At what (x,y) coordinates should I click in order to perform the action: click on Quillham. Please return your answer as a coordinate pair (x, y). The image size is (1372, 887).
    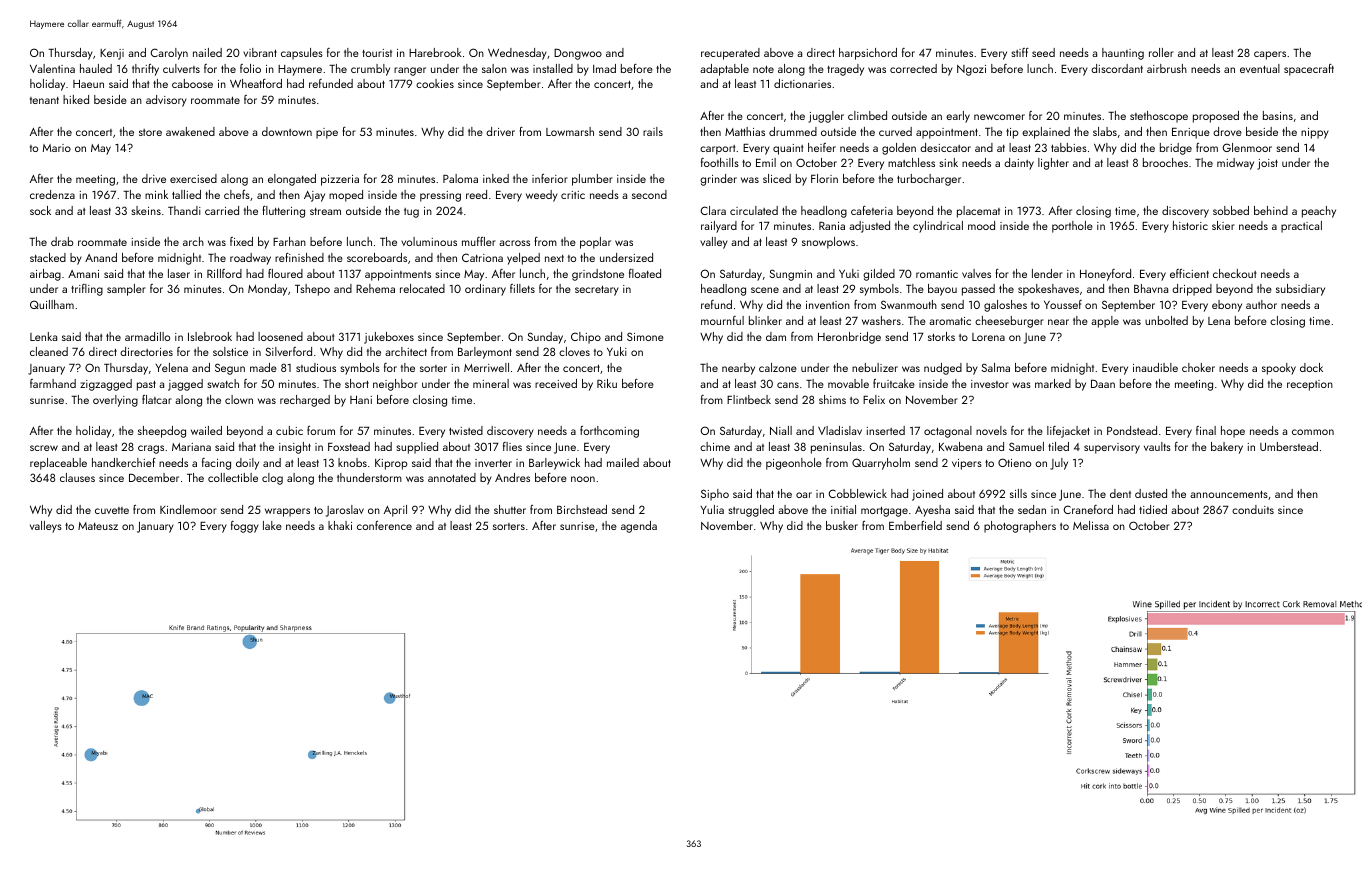
    Looking at the image, I should click on (52, 304).
